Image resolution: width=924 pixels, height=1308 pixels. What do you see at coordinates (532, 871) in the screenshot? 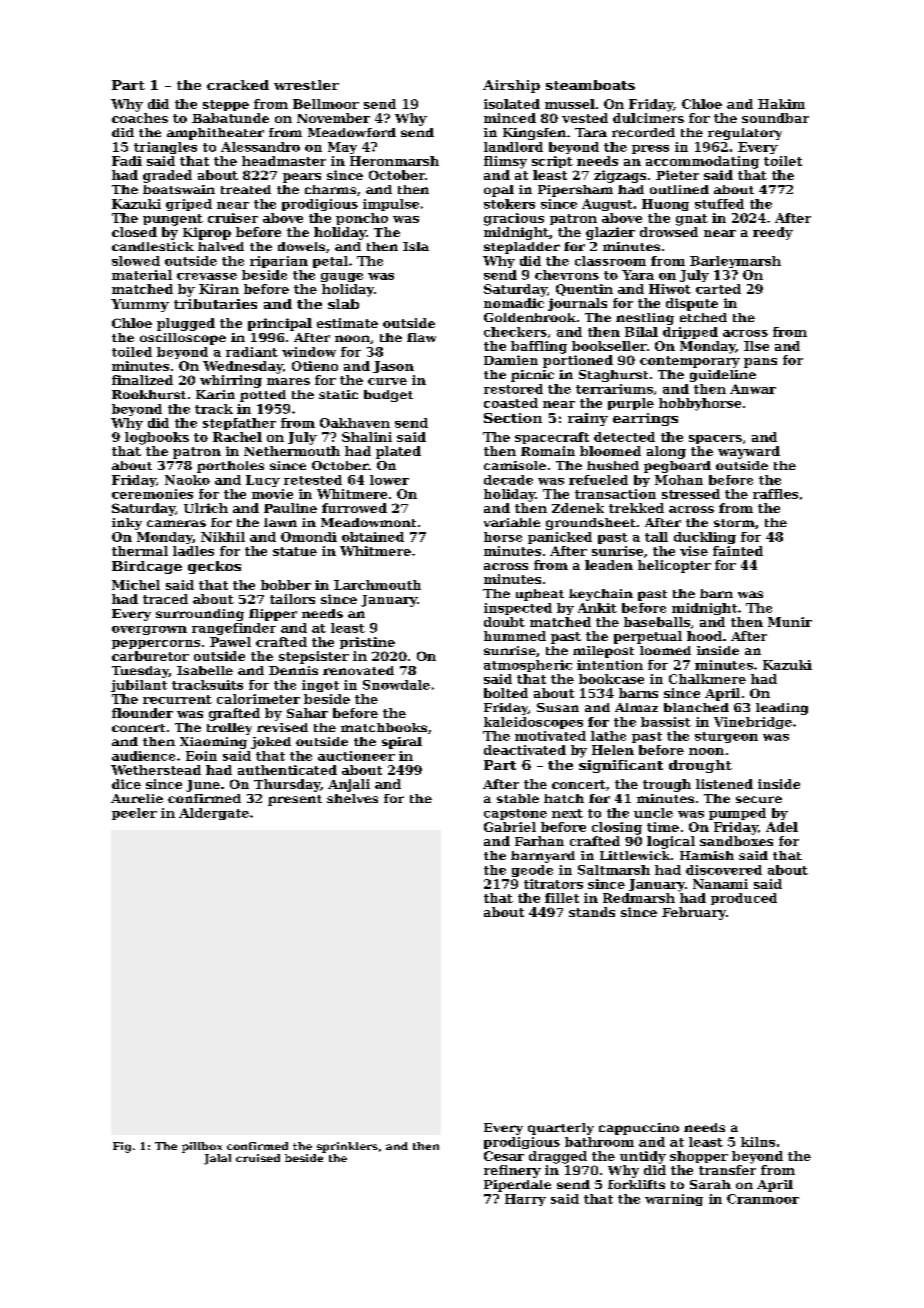
I see `geode` at bounding box center [532, 871].
